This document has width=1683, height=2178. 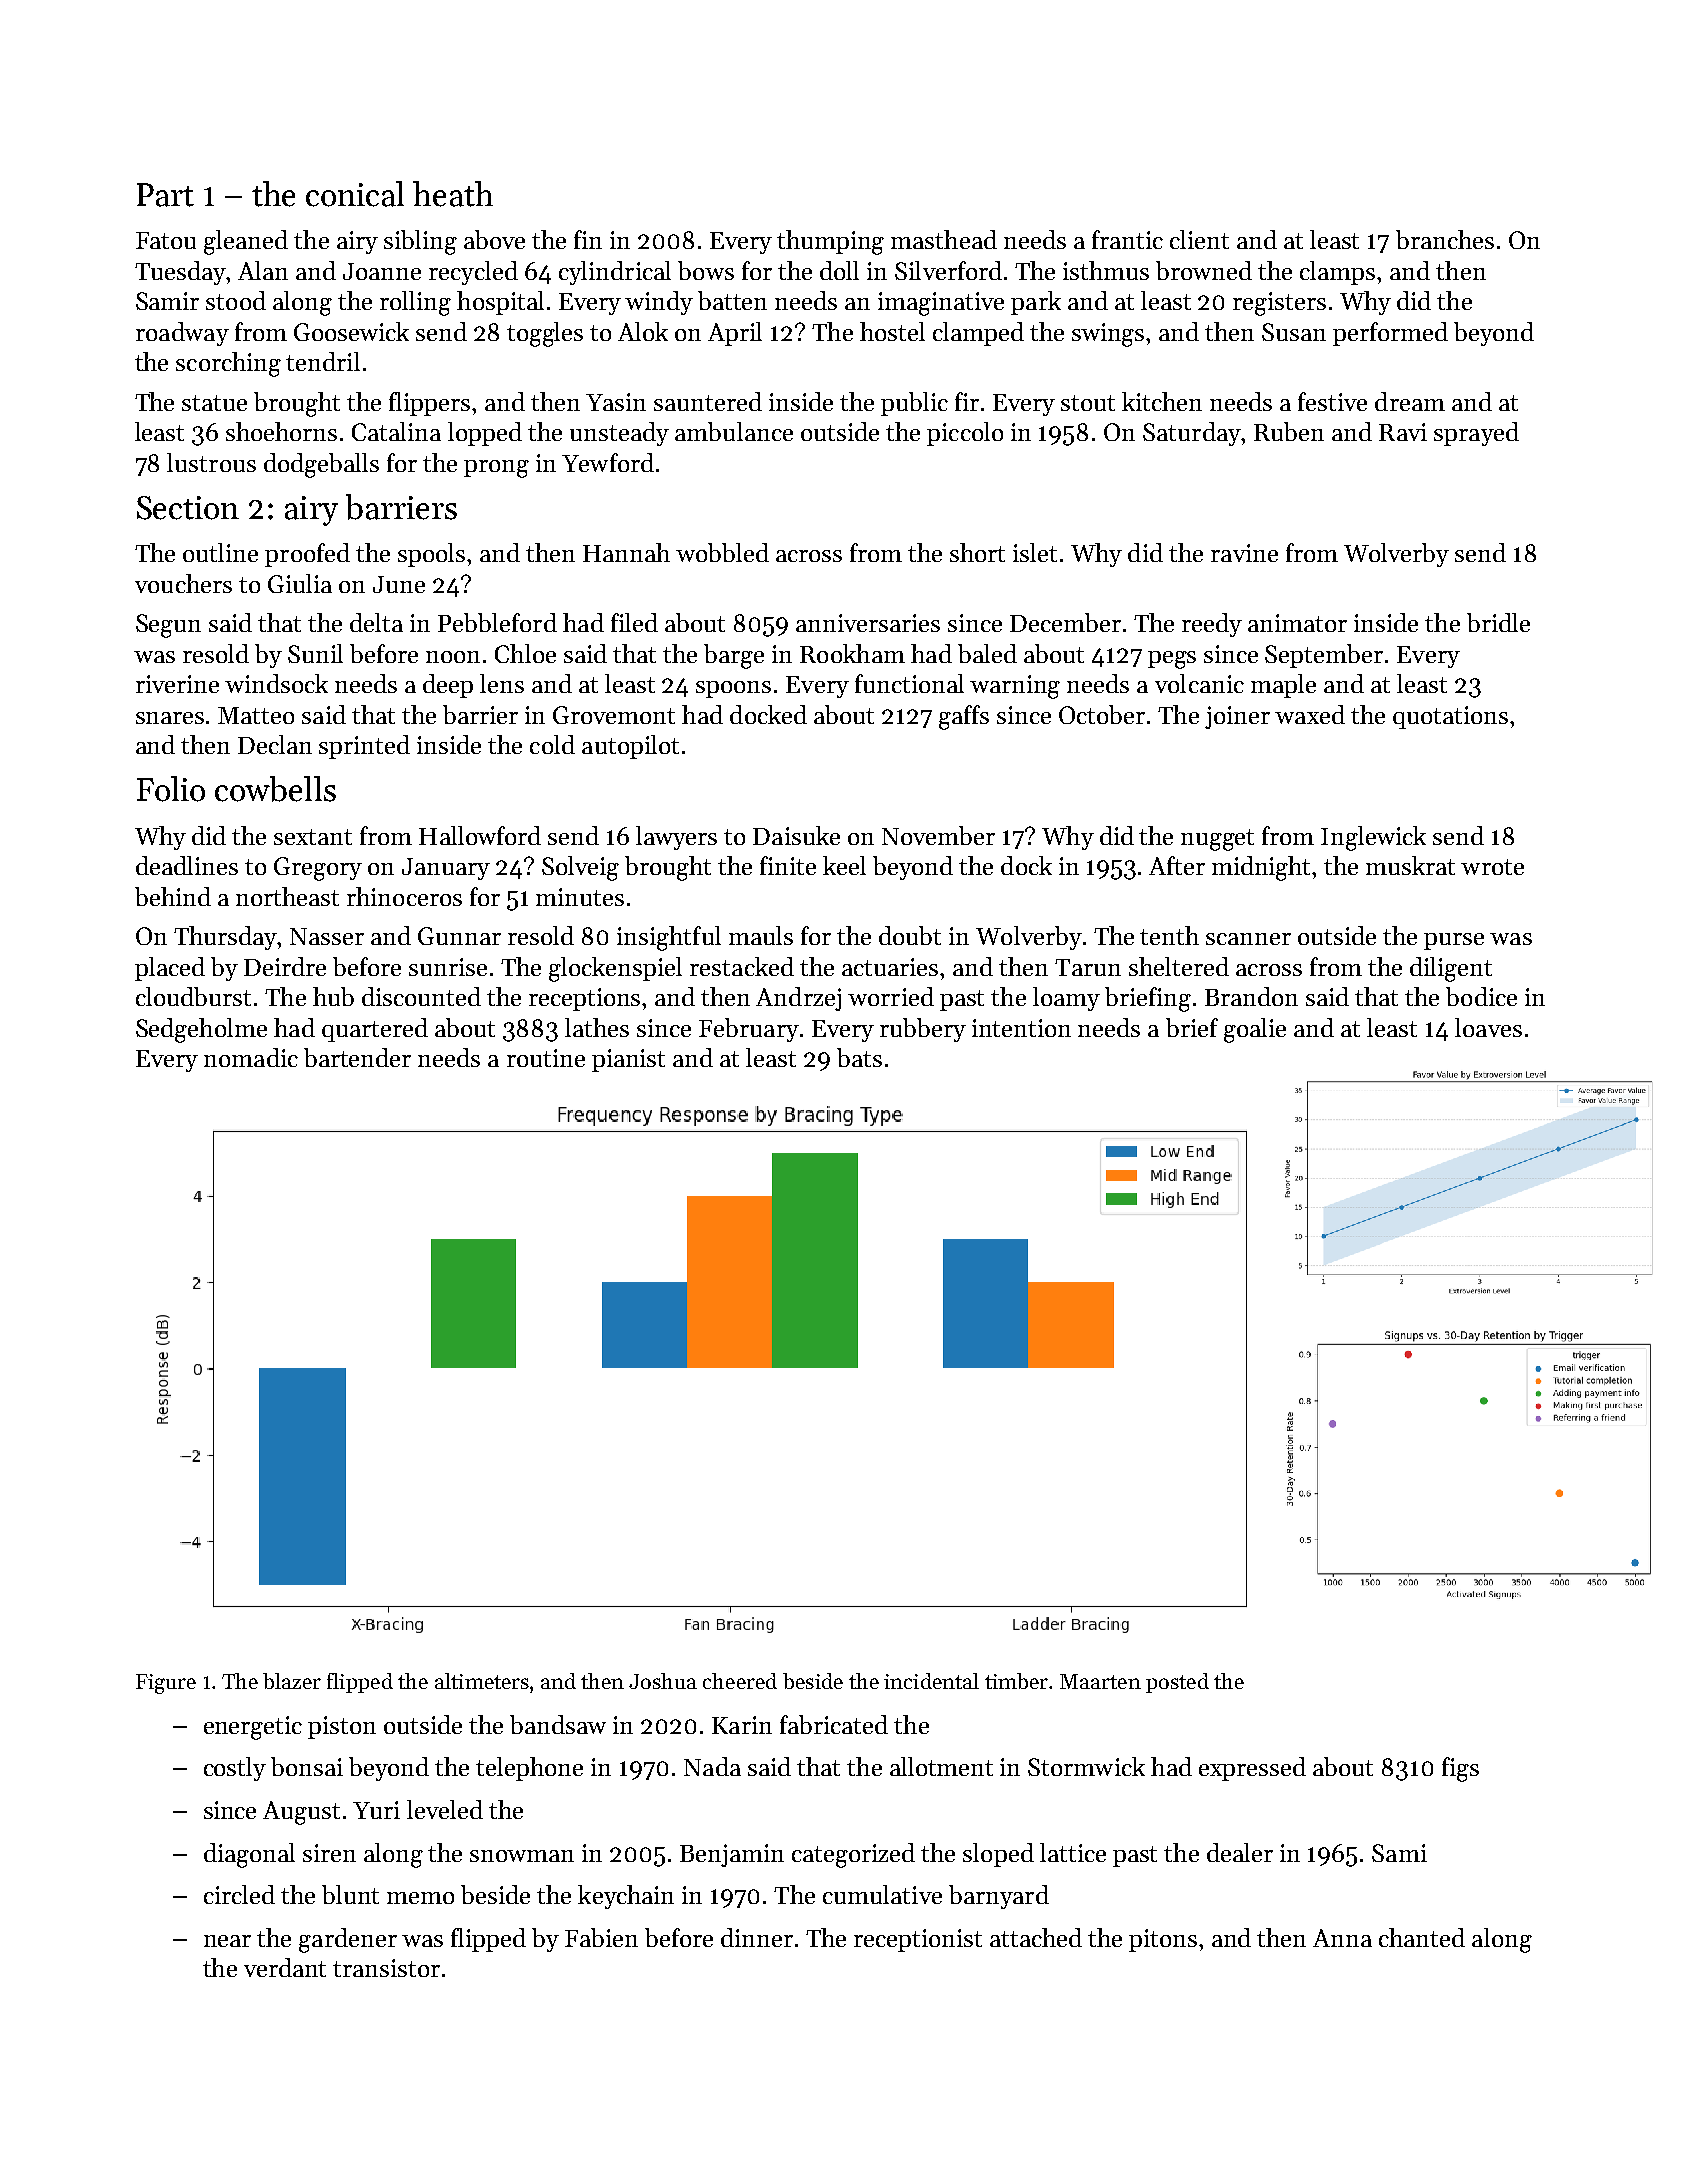 What do you see at coordinates (830, 242) in the document?
I see `thumping` at bounding box center [830, 242].
